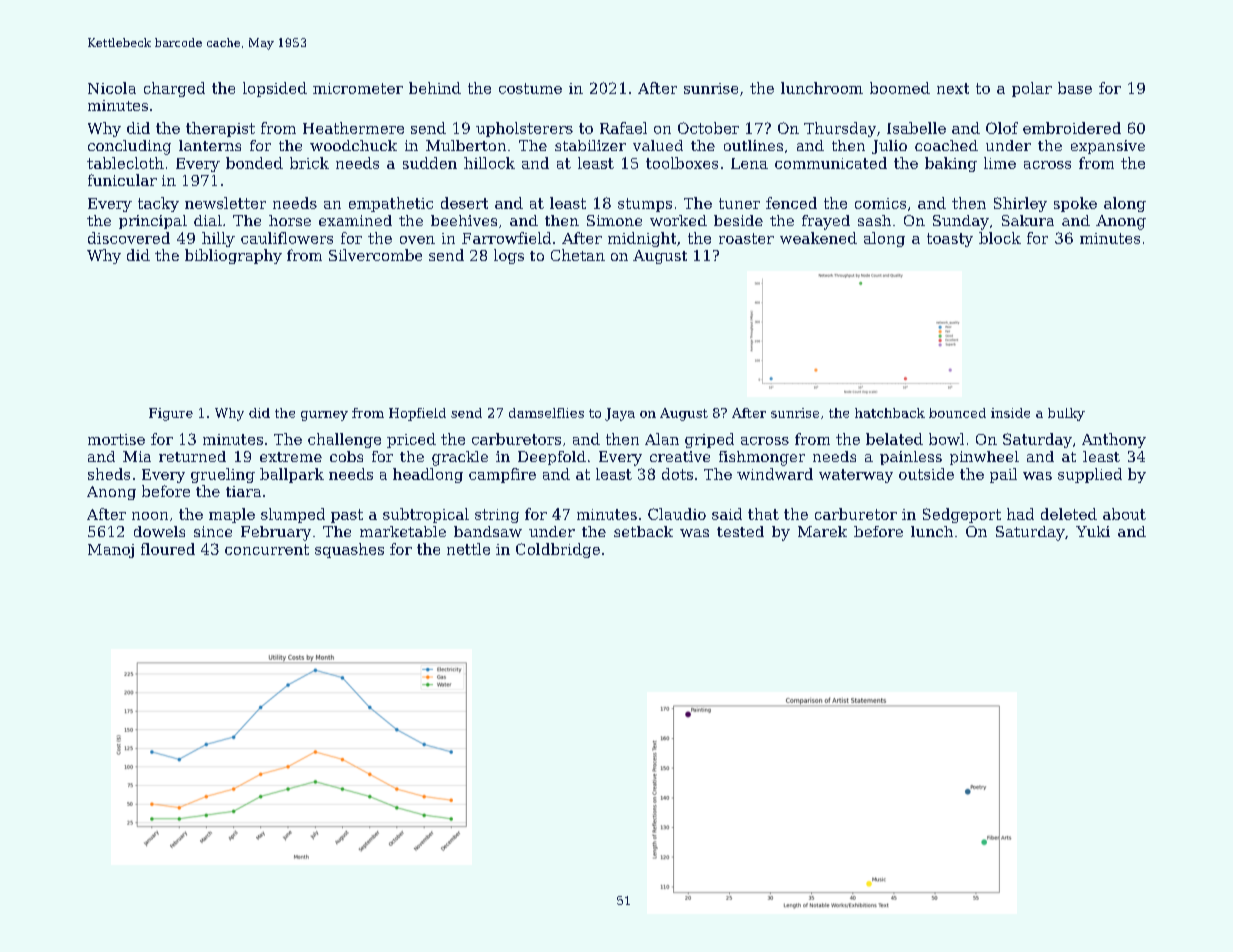 This image has height=952, width=1233. What do you see at coordinates (1002, 128) in the image?
I see `Olof` at bounding box center [1002, 128].
